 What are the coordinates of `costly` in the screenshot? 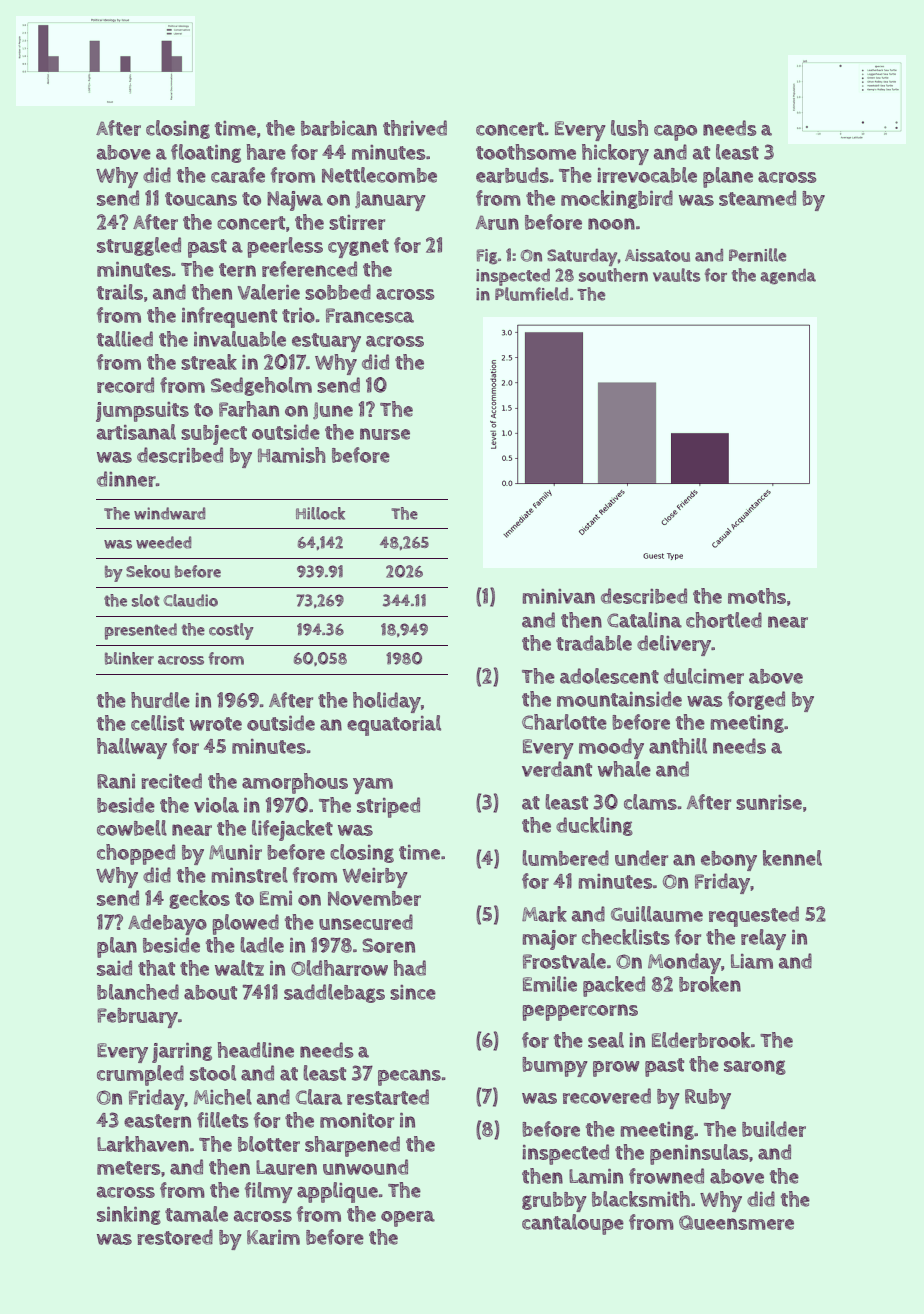 It's located at (231, 631).
